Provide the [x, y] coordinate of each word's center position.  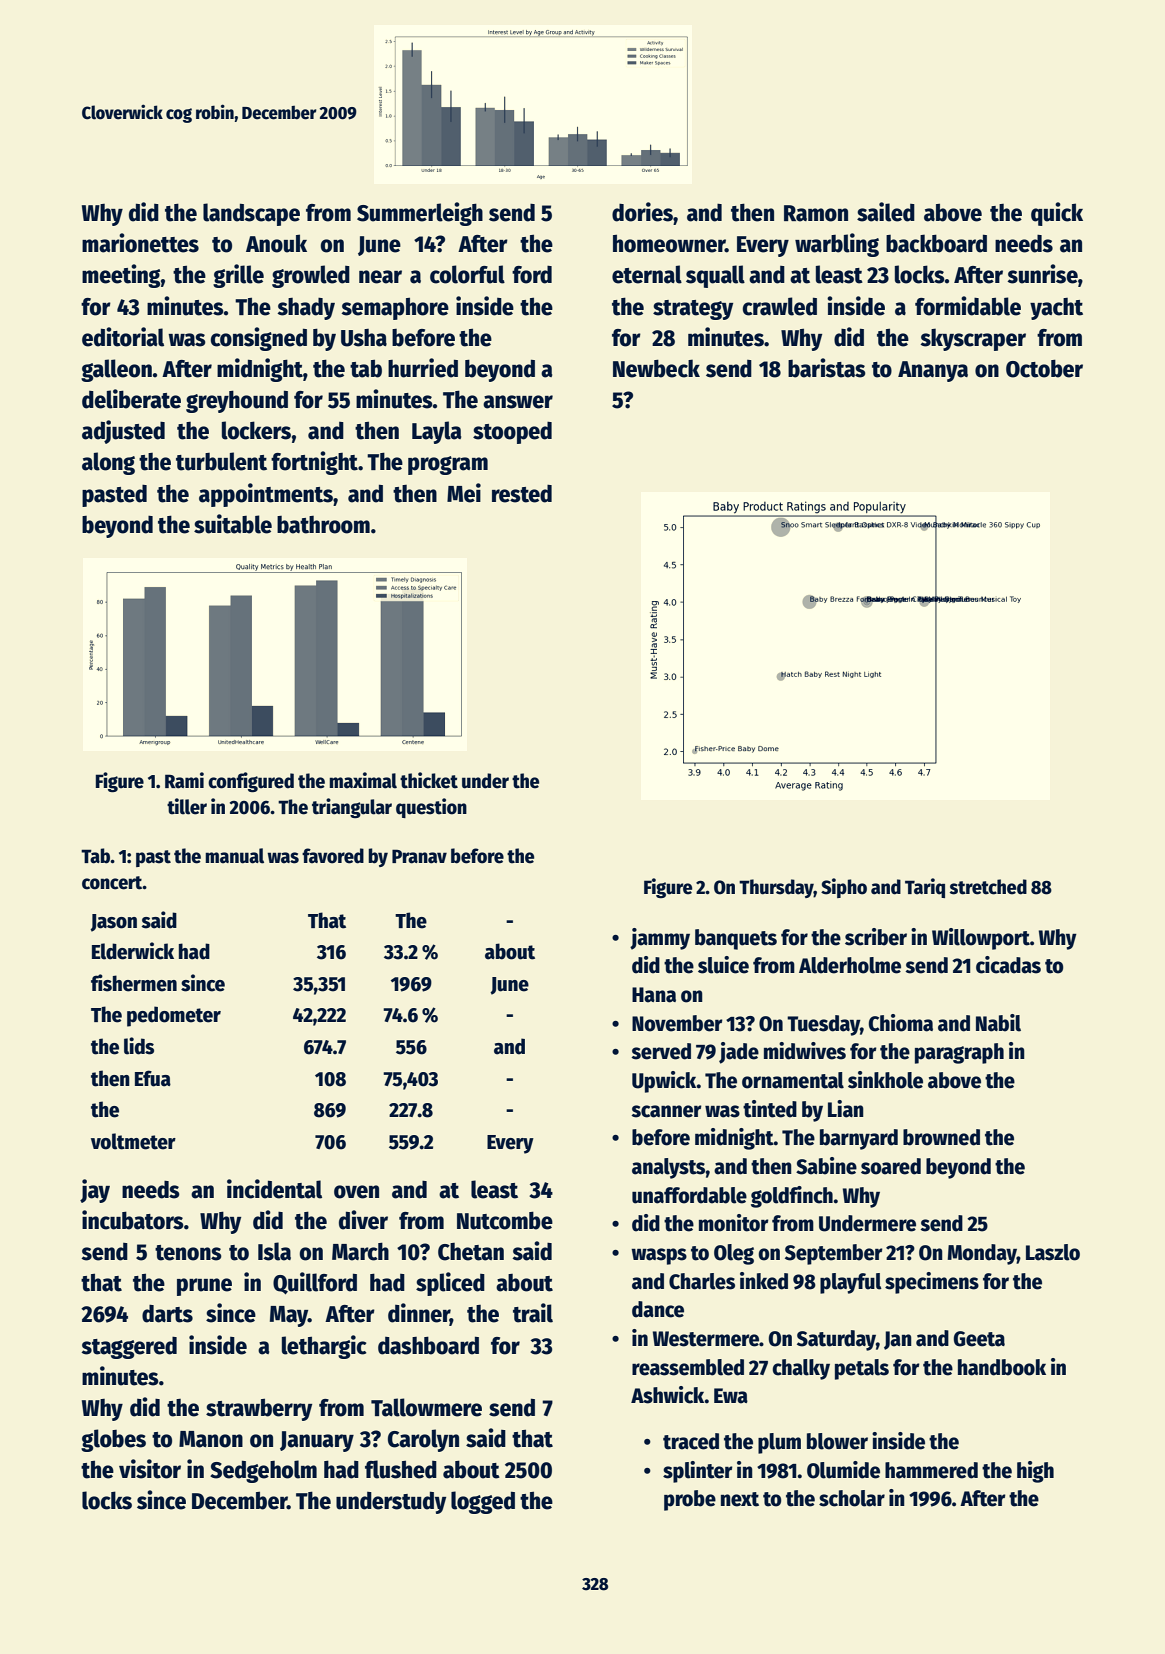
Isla [274, 1251]
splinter [698, 1472]
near [380, 277]
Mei [464, 493]
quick [1057, 214]
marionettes [140, 243]
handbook [1002, 1367]
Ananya [933, 371]
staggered [129, 1348]
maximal [363, 780]
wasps [659, 1256]
